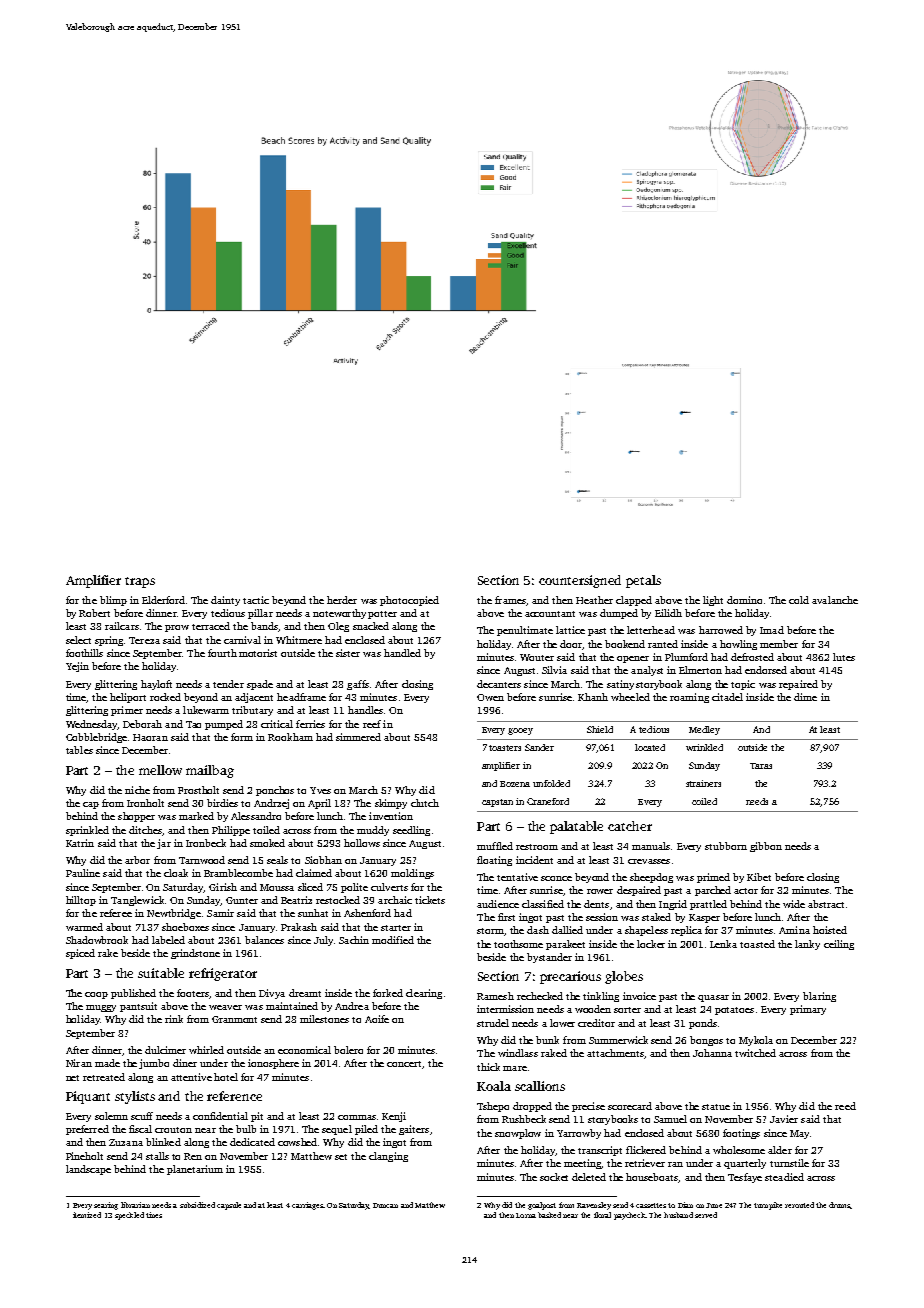 This document has width=924, height=1308. What do you see at coordinates (88, 1097) in the document?
I see `Piquant` at bounding box center [88, 1097].
